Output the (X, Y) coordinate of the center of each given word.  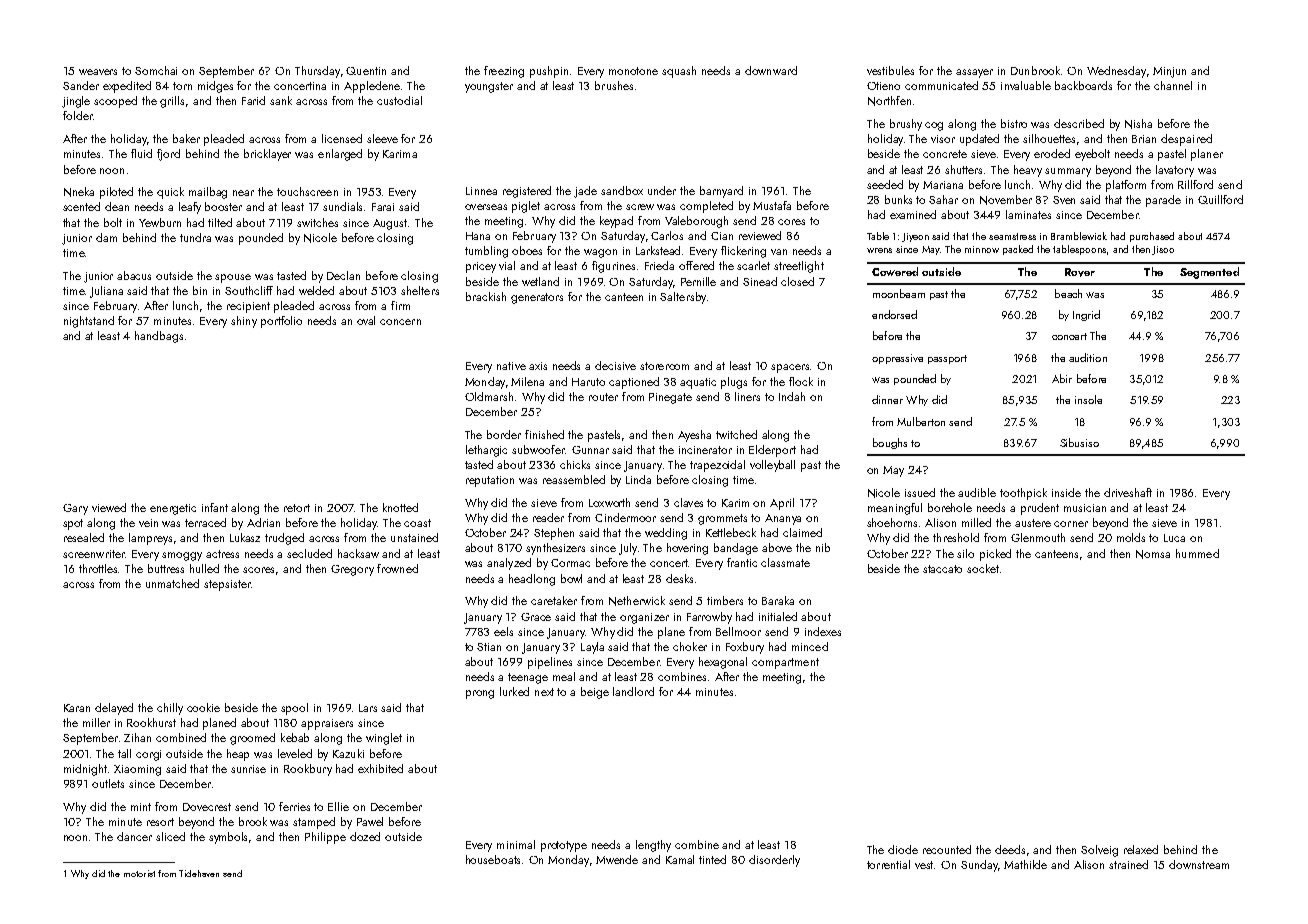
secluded (309, 553)
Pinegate (670, 398)
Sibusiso (1079, 442)
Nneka (79, 192)
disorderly (774, 861)
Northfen (889, 101)
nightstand (89, 322)
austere (1033, 523)
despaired (1186, 140)
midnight (86, 770)
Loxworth (609, 502)
